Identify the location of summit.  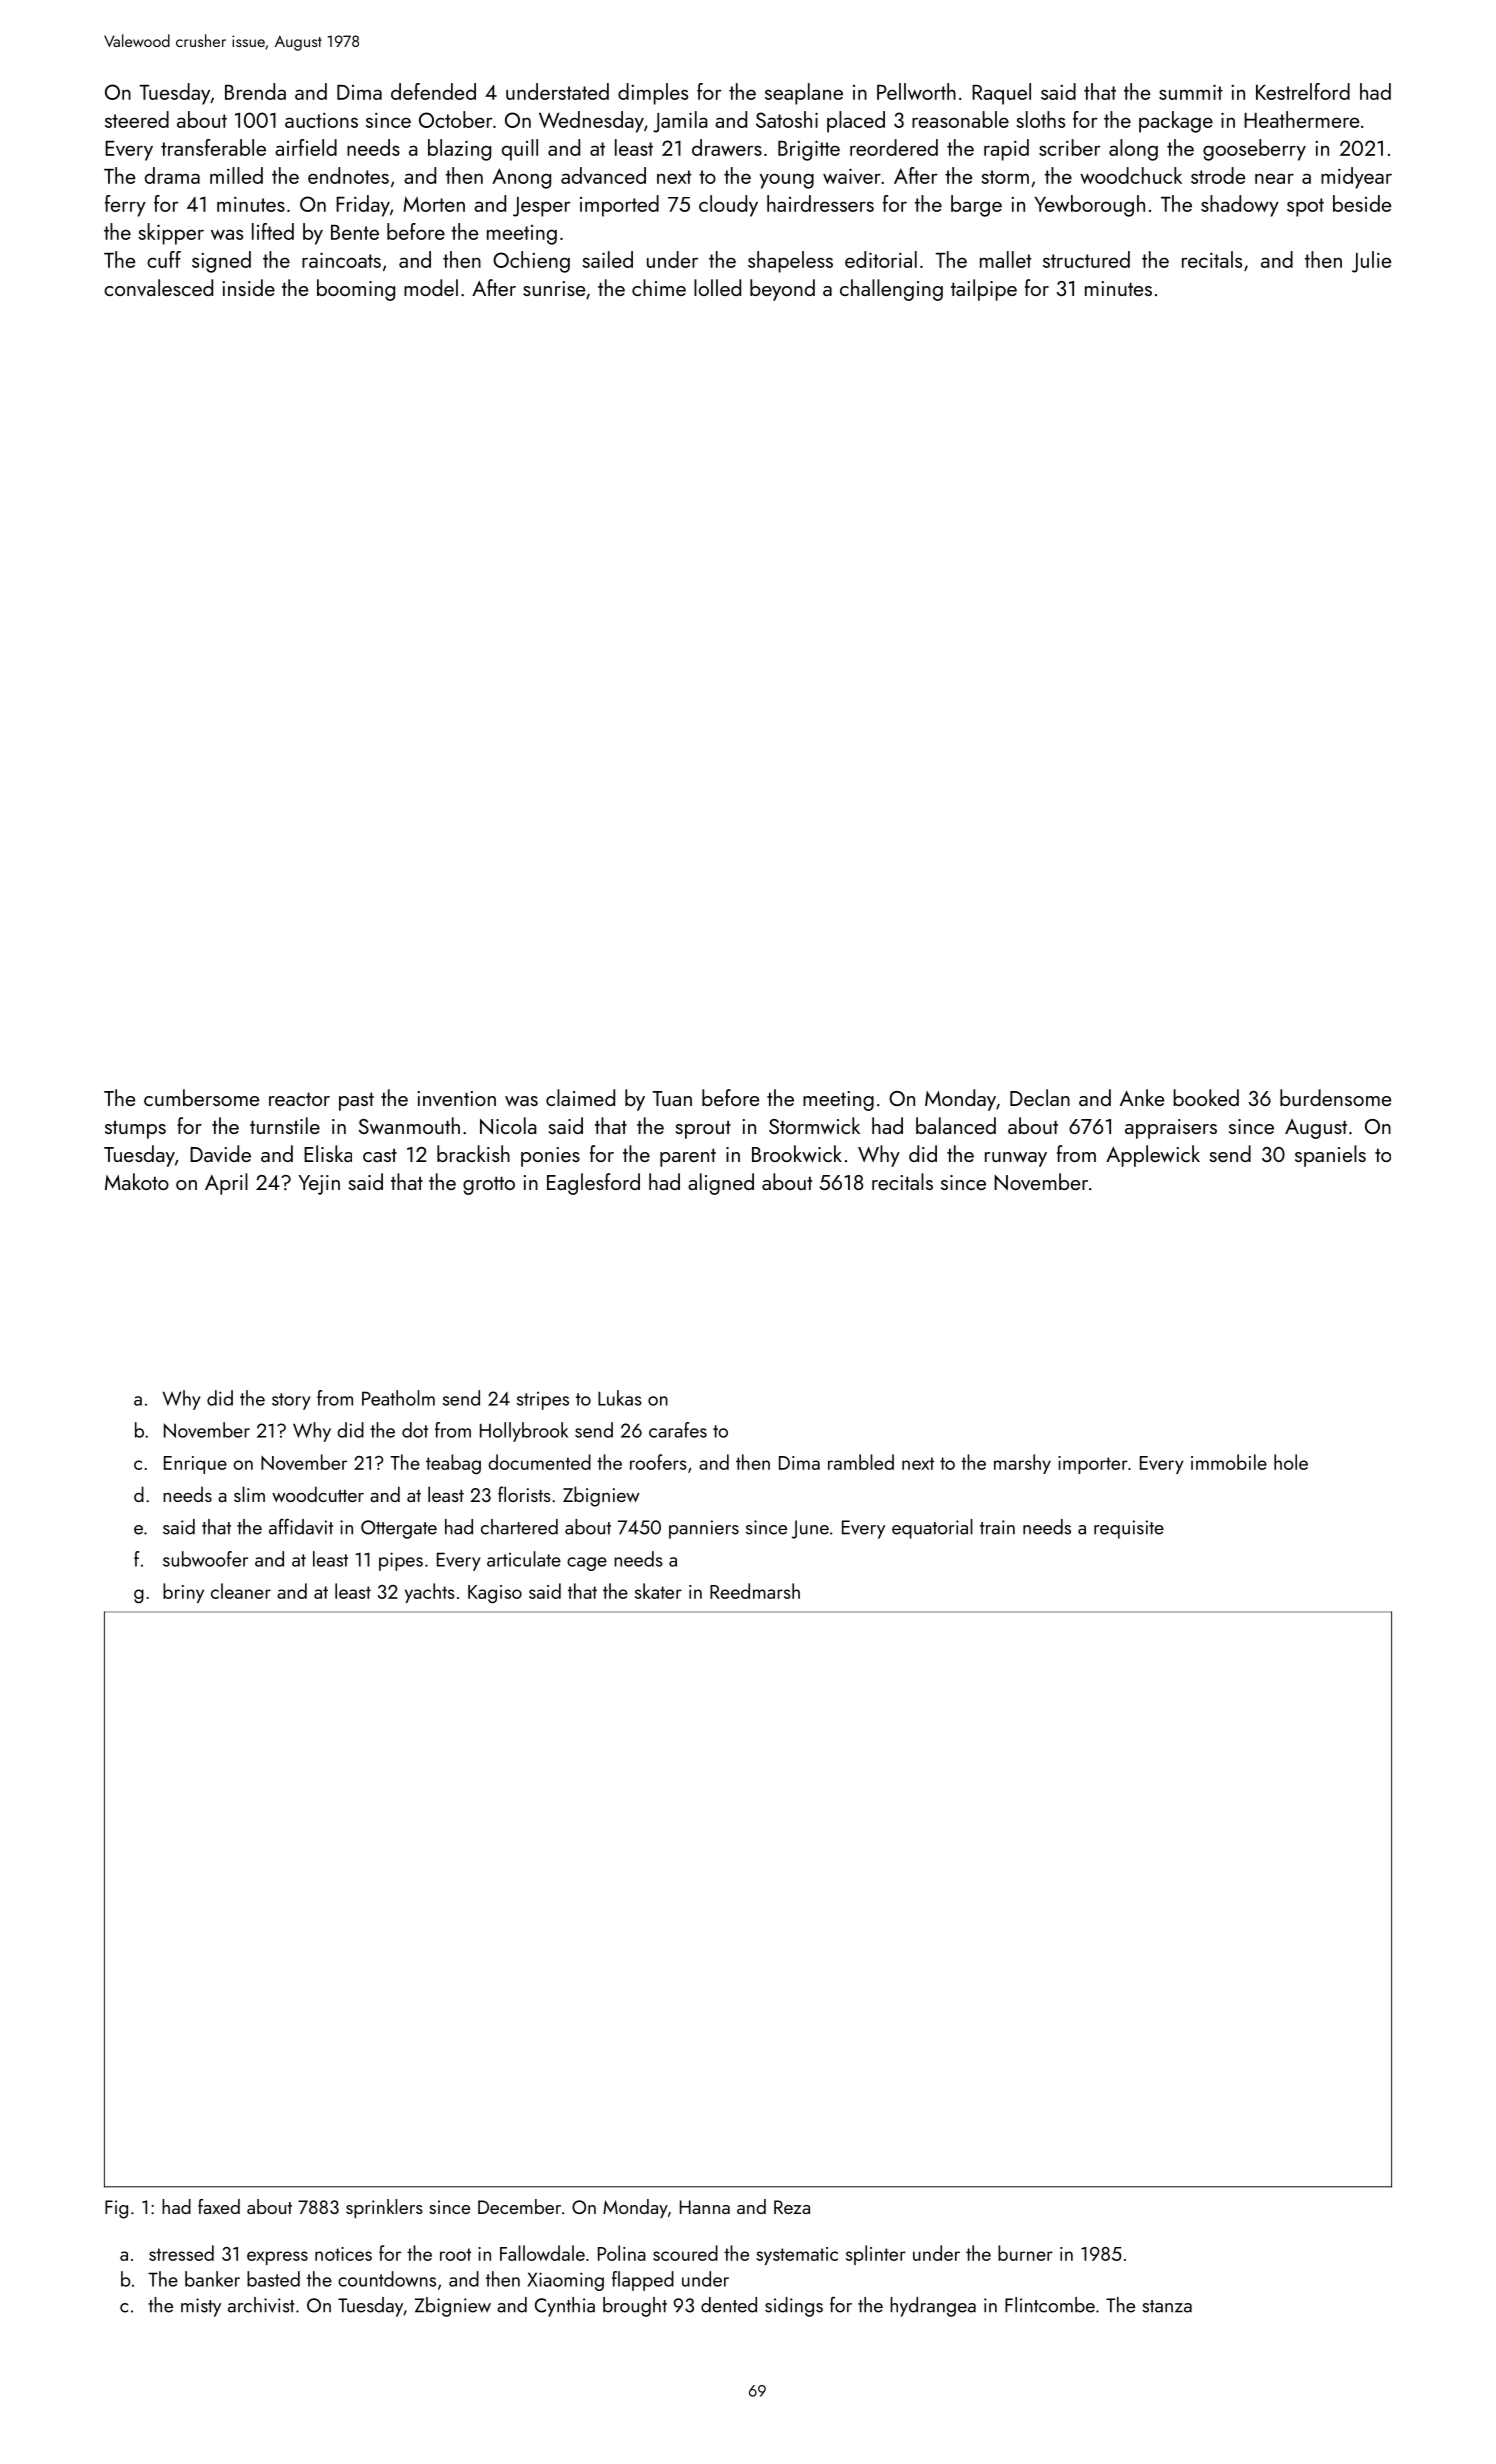
(1191, 92).
